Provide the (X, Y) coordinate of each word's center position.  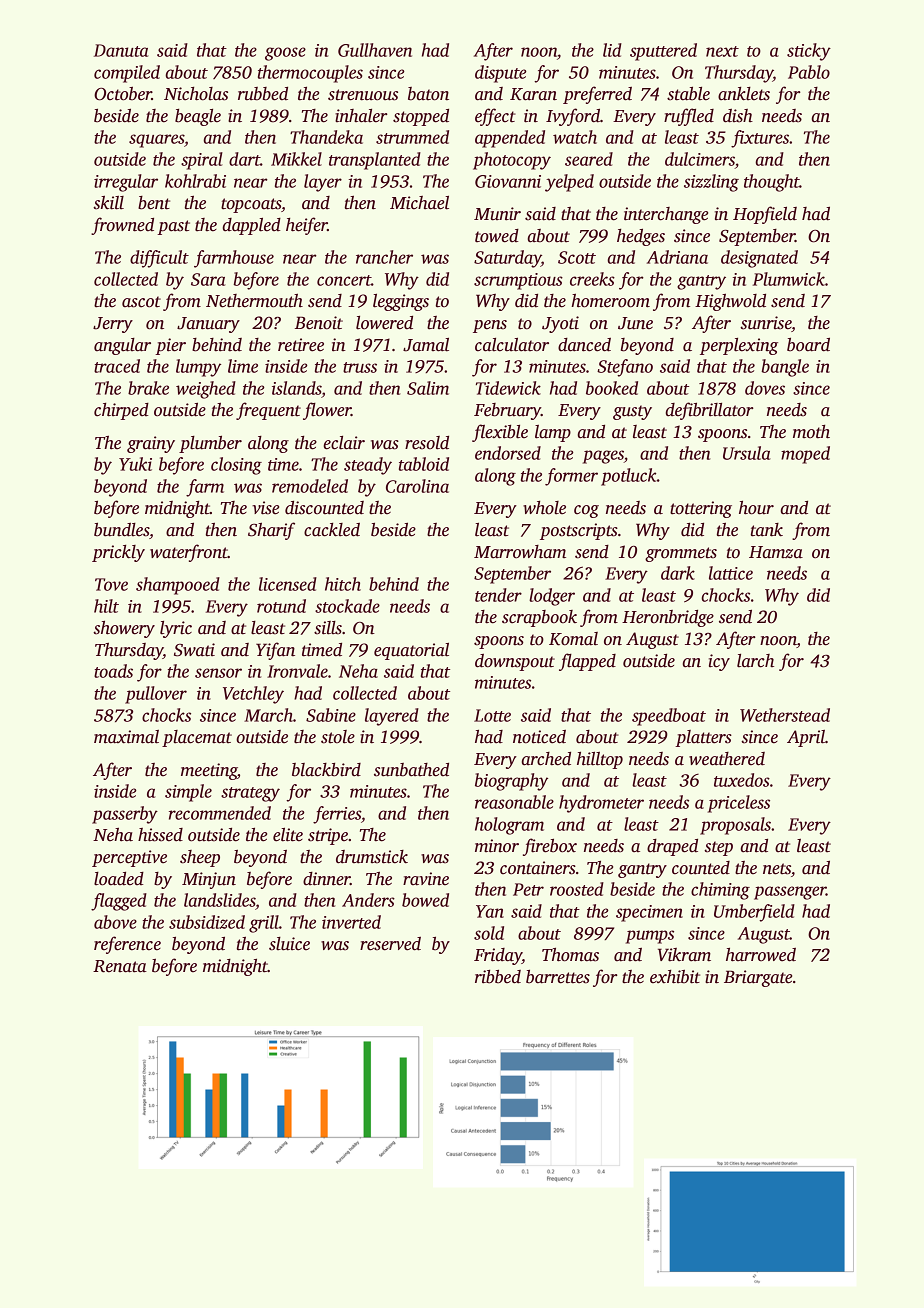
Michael (419, 203)
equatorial (411, 651)
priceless (739, 804)
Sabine (331, 715)
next (722, 51)
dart (244, 159)
